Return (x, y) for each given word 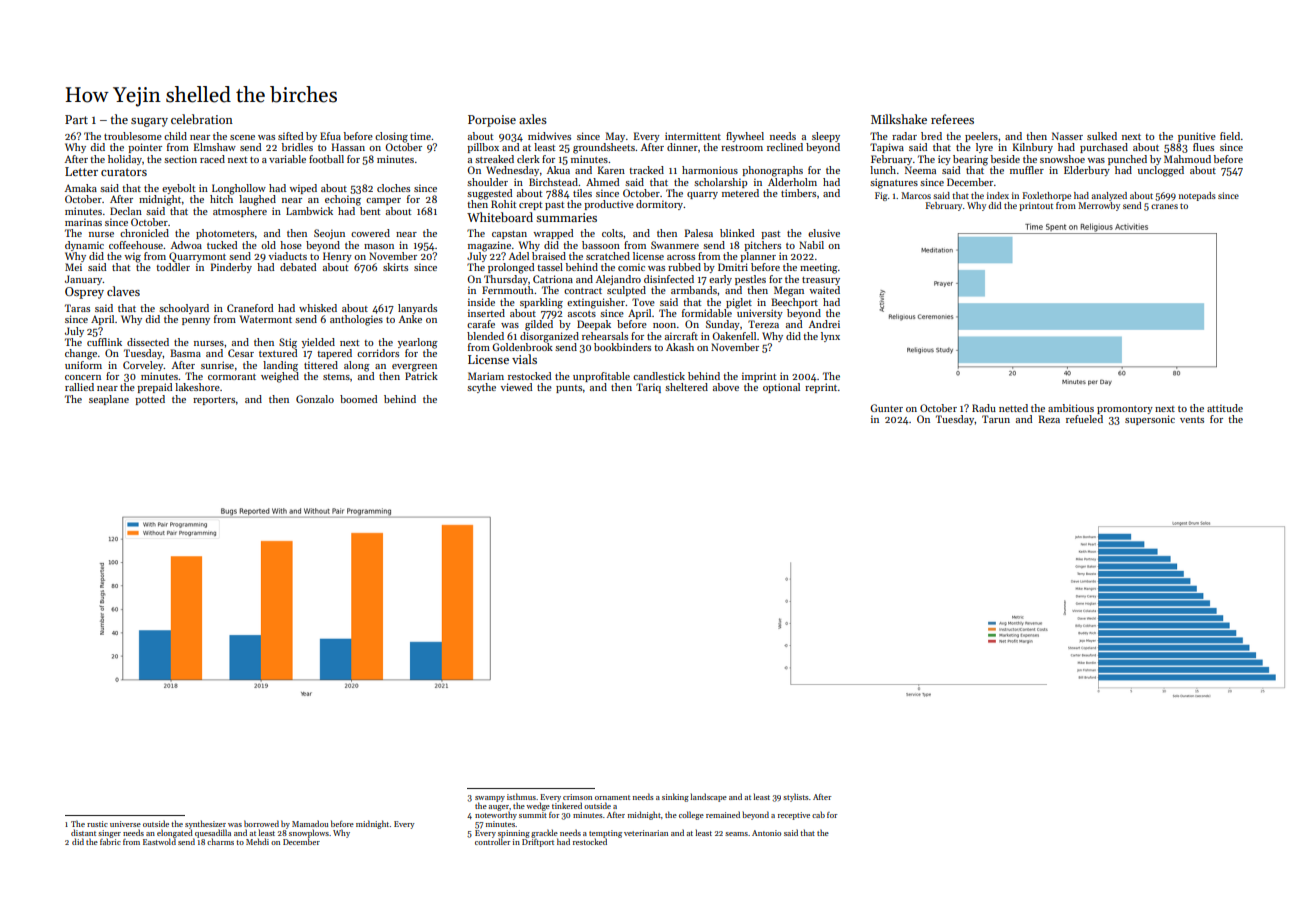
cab (818, 814)
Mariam (486, 376)
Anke (410, 319)
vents (1192, 420)
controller (493, 841)
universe (125, 824)
